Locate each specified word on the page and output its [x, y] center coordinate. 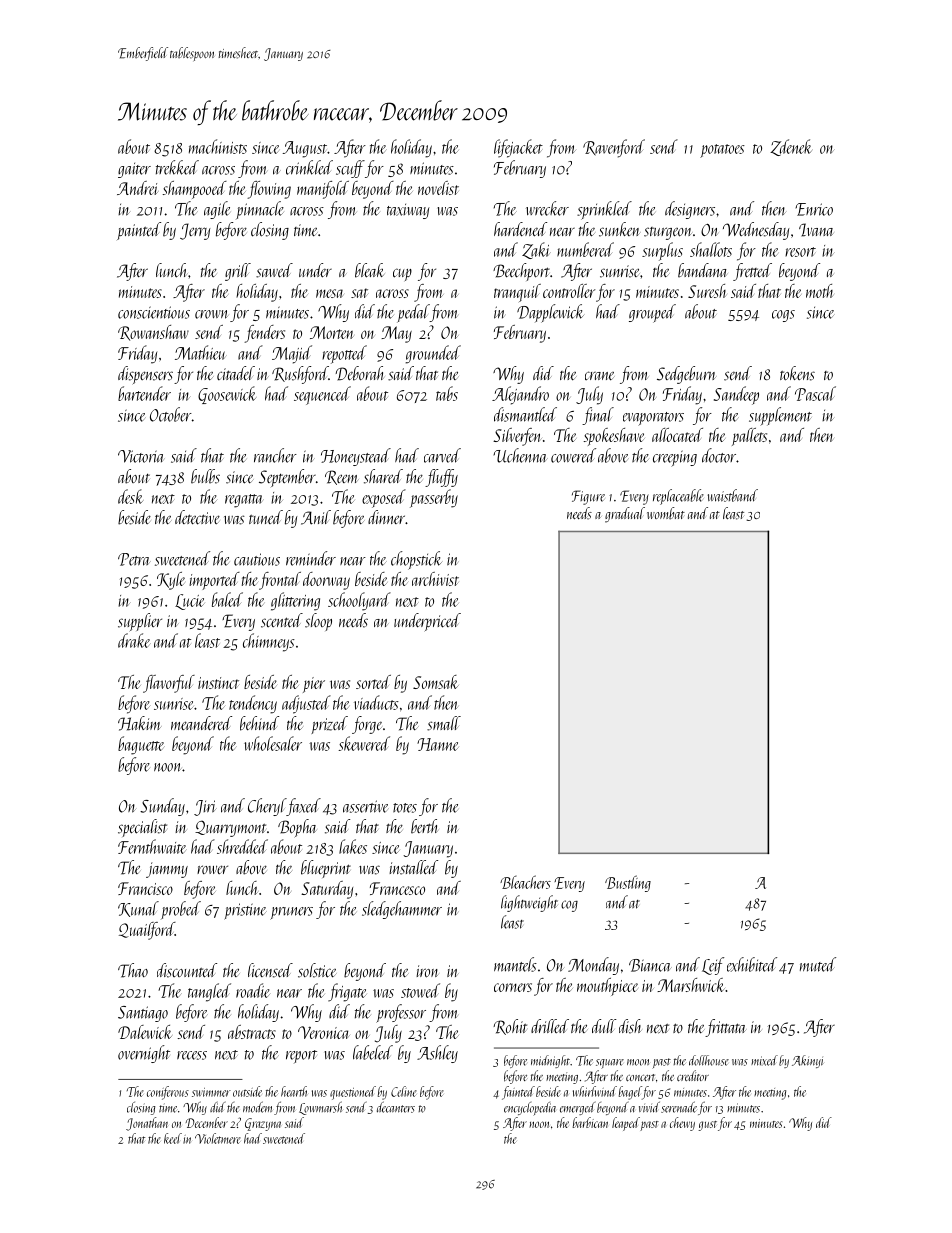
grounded [433, 354]
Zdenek [791, 147]
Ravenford [614, 148]
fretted [752, 272]
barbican [590, 1122]
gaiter [134, 170]
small [444, 723]
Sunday [162, 807]
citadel [236, 373]
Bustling [628, 883]
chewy [682, 1124]
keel [173, 1138]
